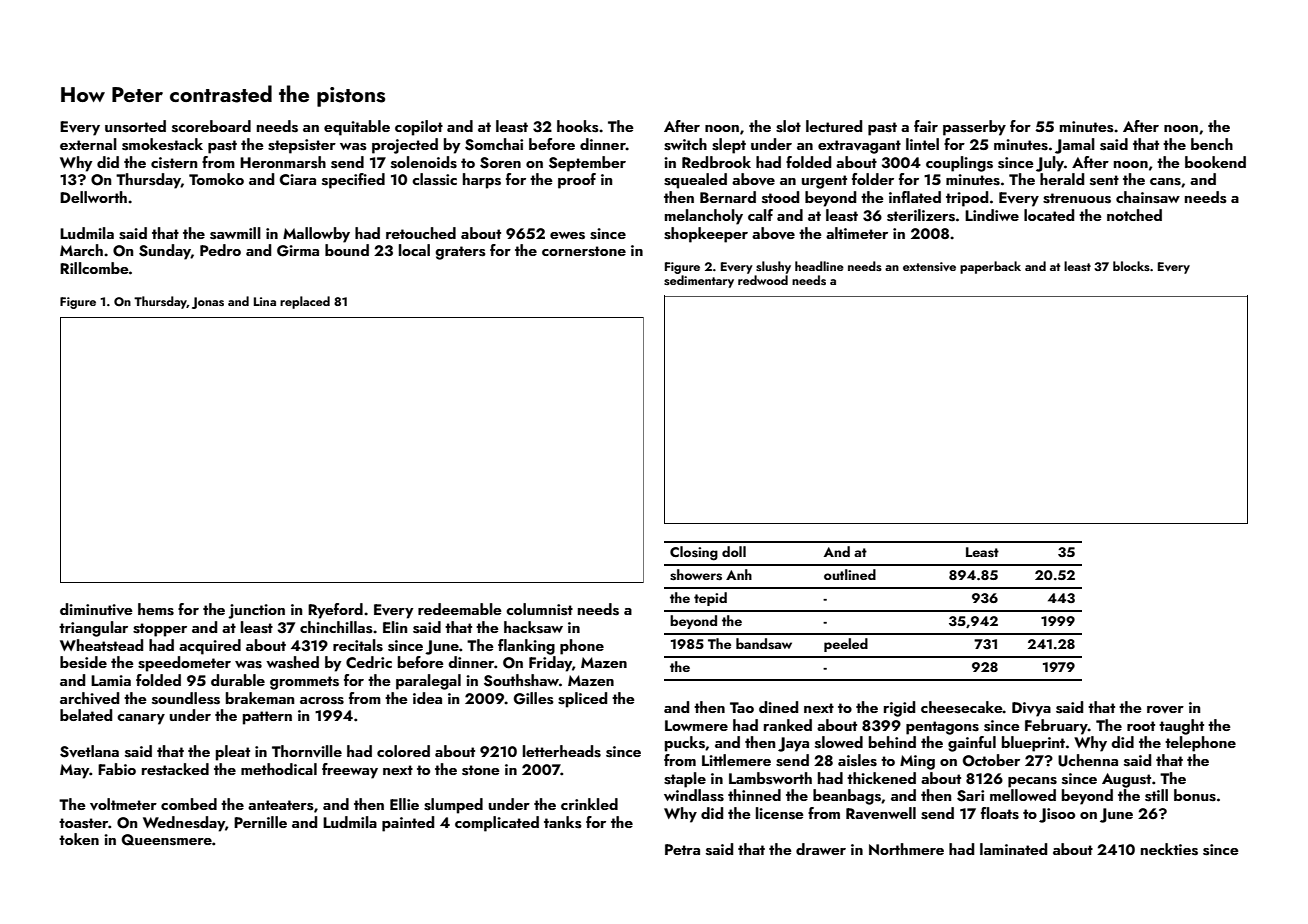 The image size is (1308, 924). What do you see at coordinates (265, 301) in the screenshot?
I see `Lina` at bounding box center [265, 301].
